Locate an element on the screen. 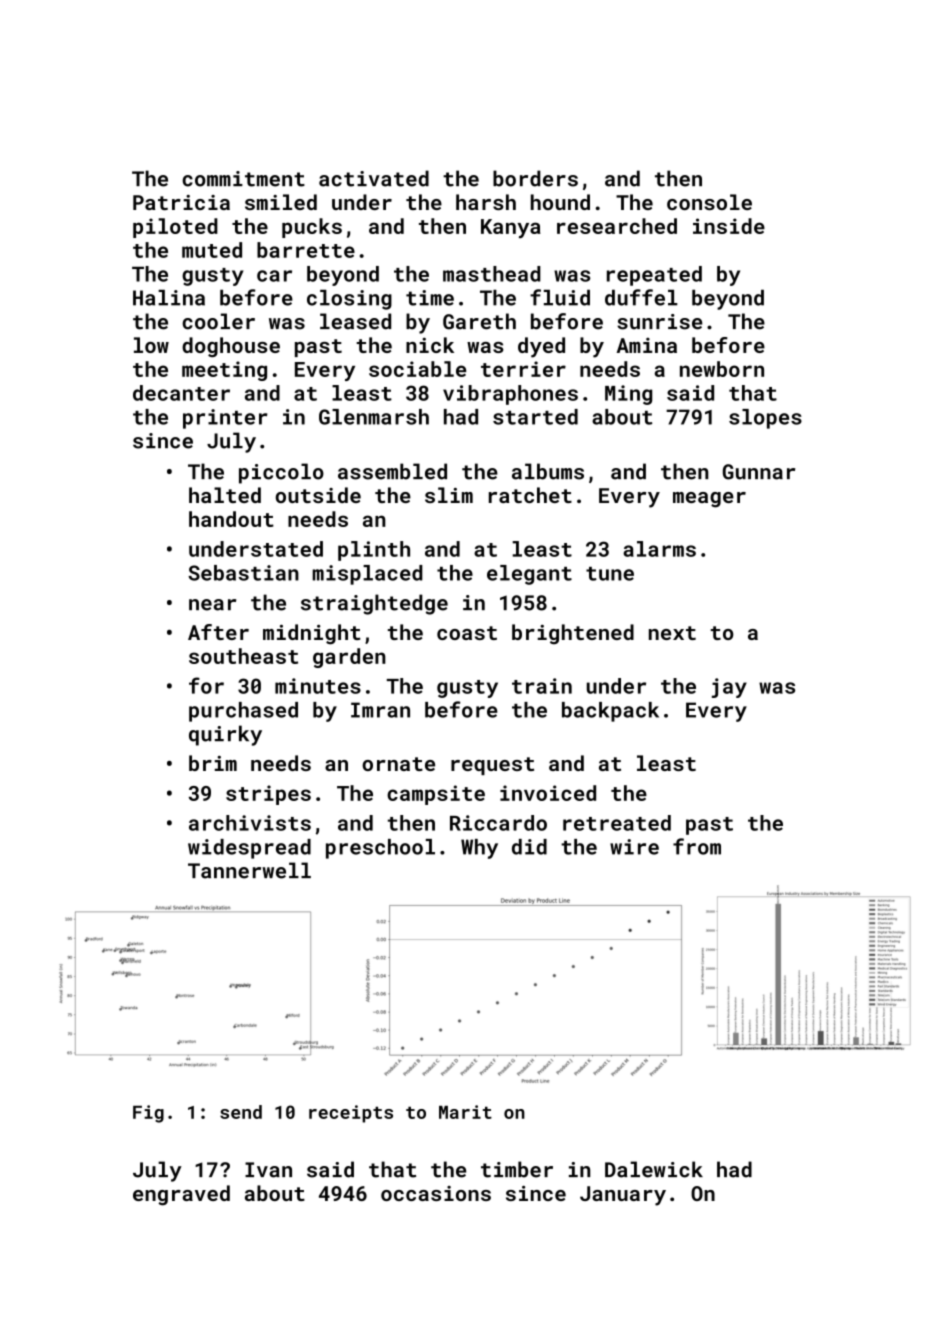 Image resolution: width=939 pixels, height=1333 pixels. hound is located at coordinates (560, 202).
